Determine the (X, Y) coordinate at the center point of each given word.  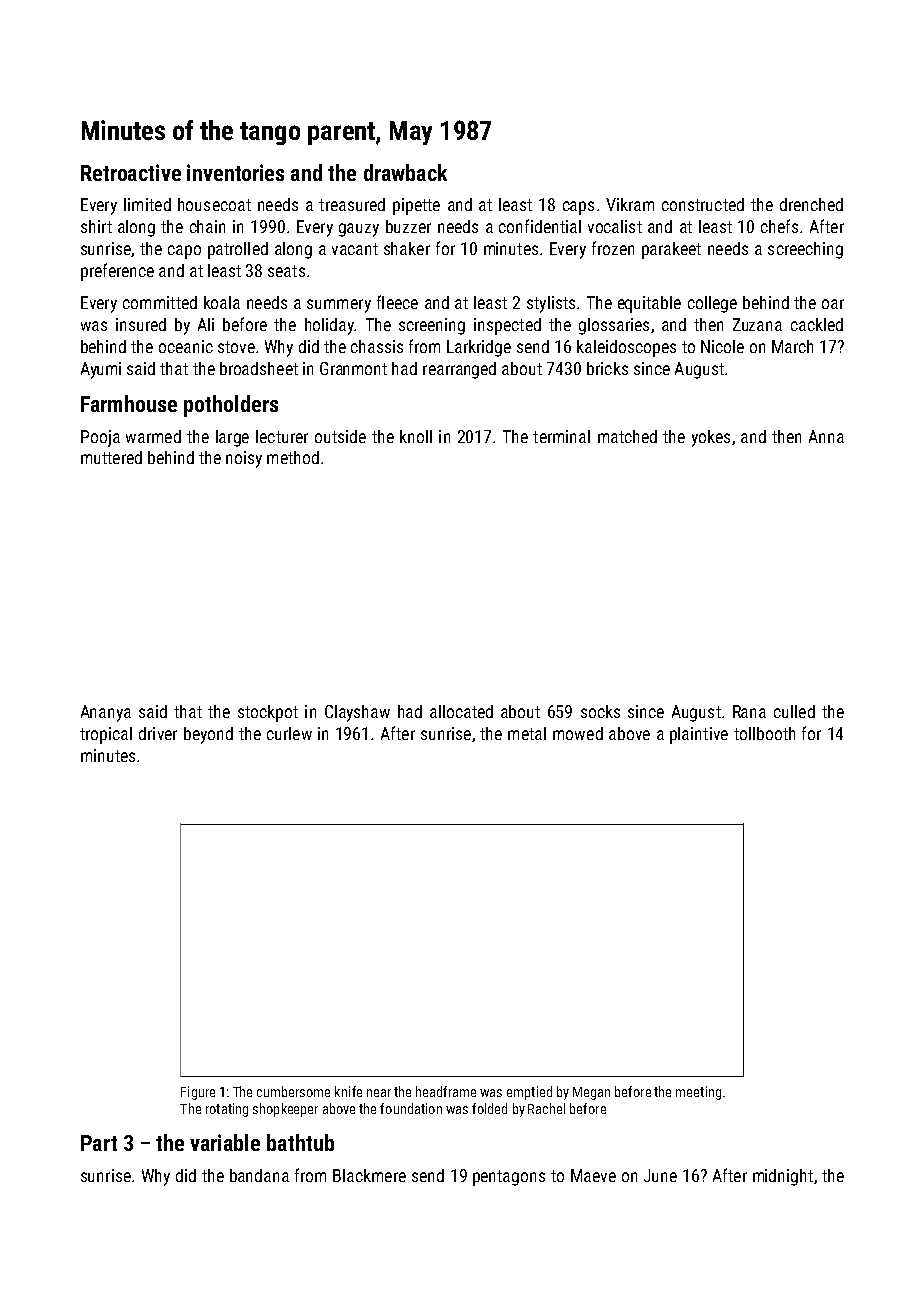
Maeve (593, 1175)
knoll (416, 436)
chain (207, 226)
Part (99, 1143)
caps (578, 208)
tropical (106, 735)
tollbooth (764, 733)
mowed (578, 733)
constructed (703, 204)
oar (833, 304)
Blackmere (369, 1175)
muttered (111, 457)
